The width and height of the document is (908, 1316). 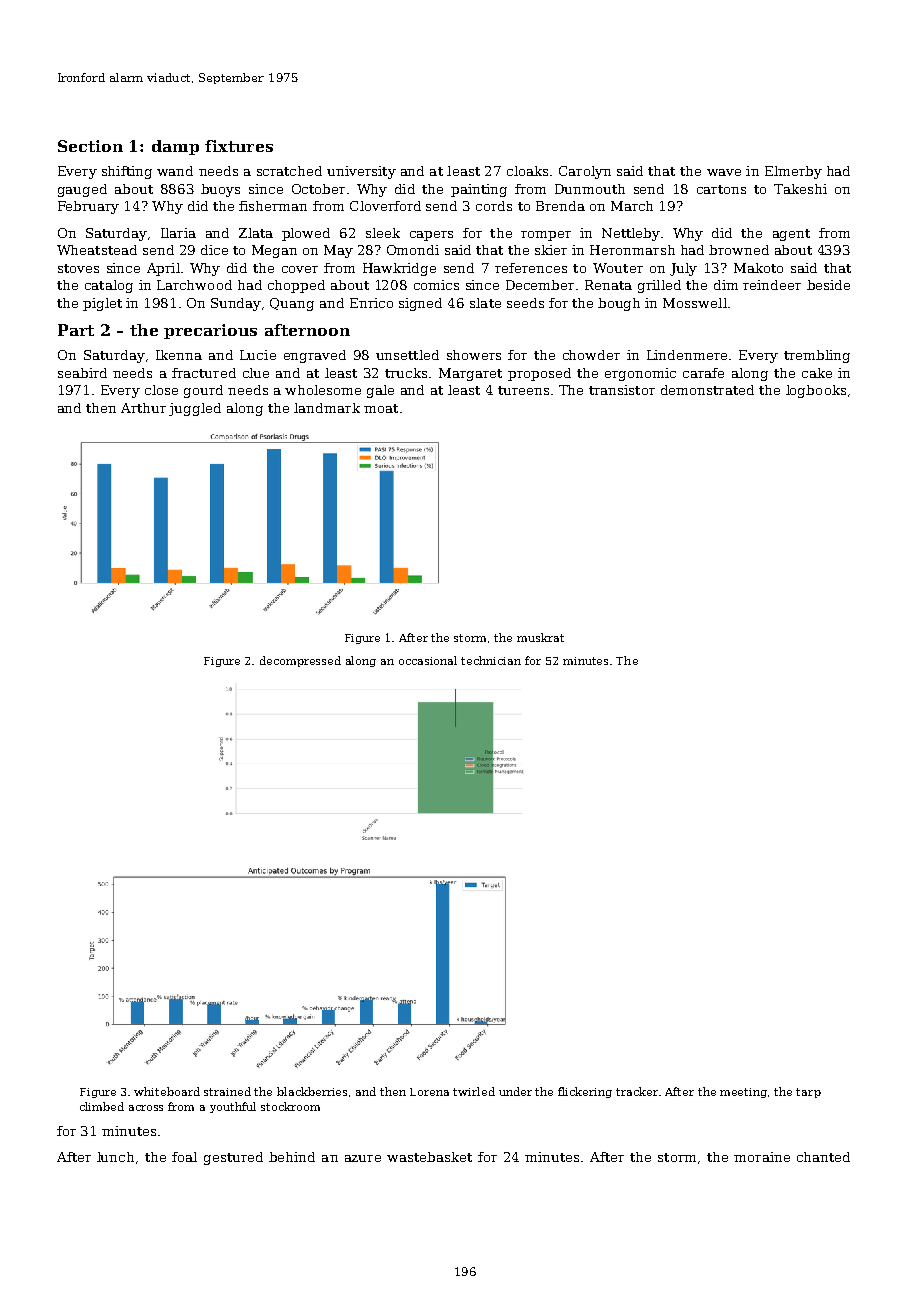 What do you see at coordinates (167, 1091) in the document?
I see `whiteboard` at bounding box center [167, 1091].
